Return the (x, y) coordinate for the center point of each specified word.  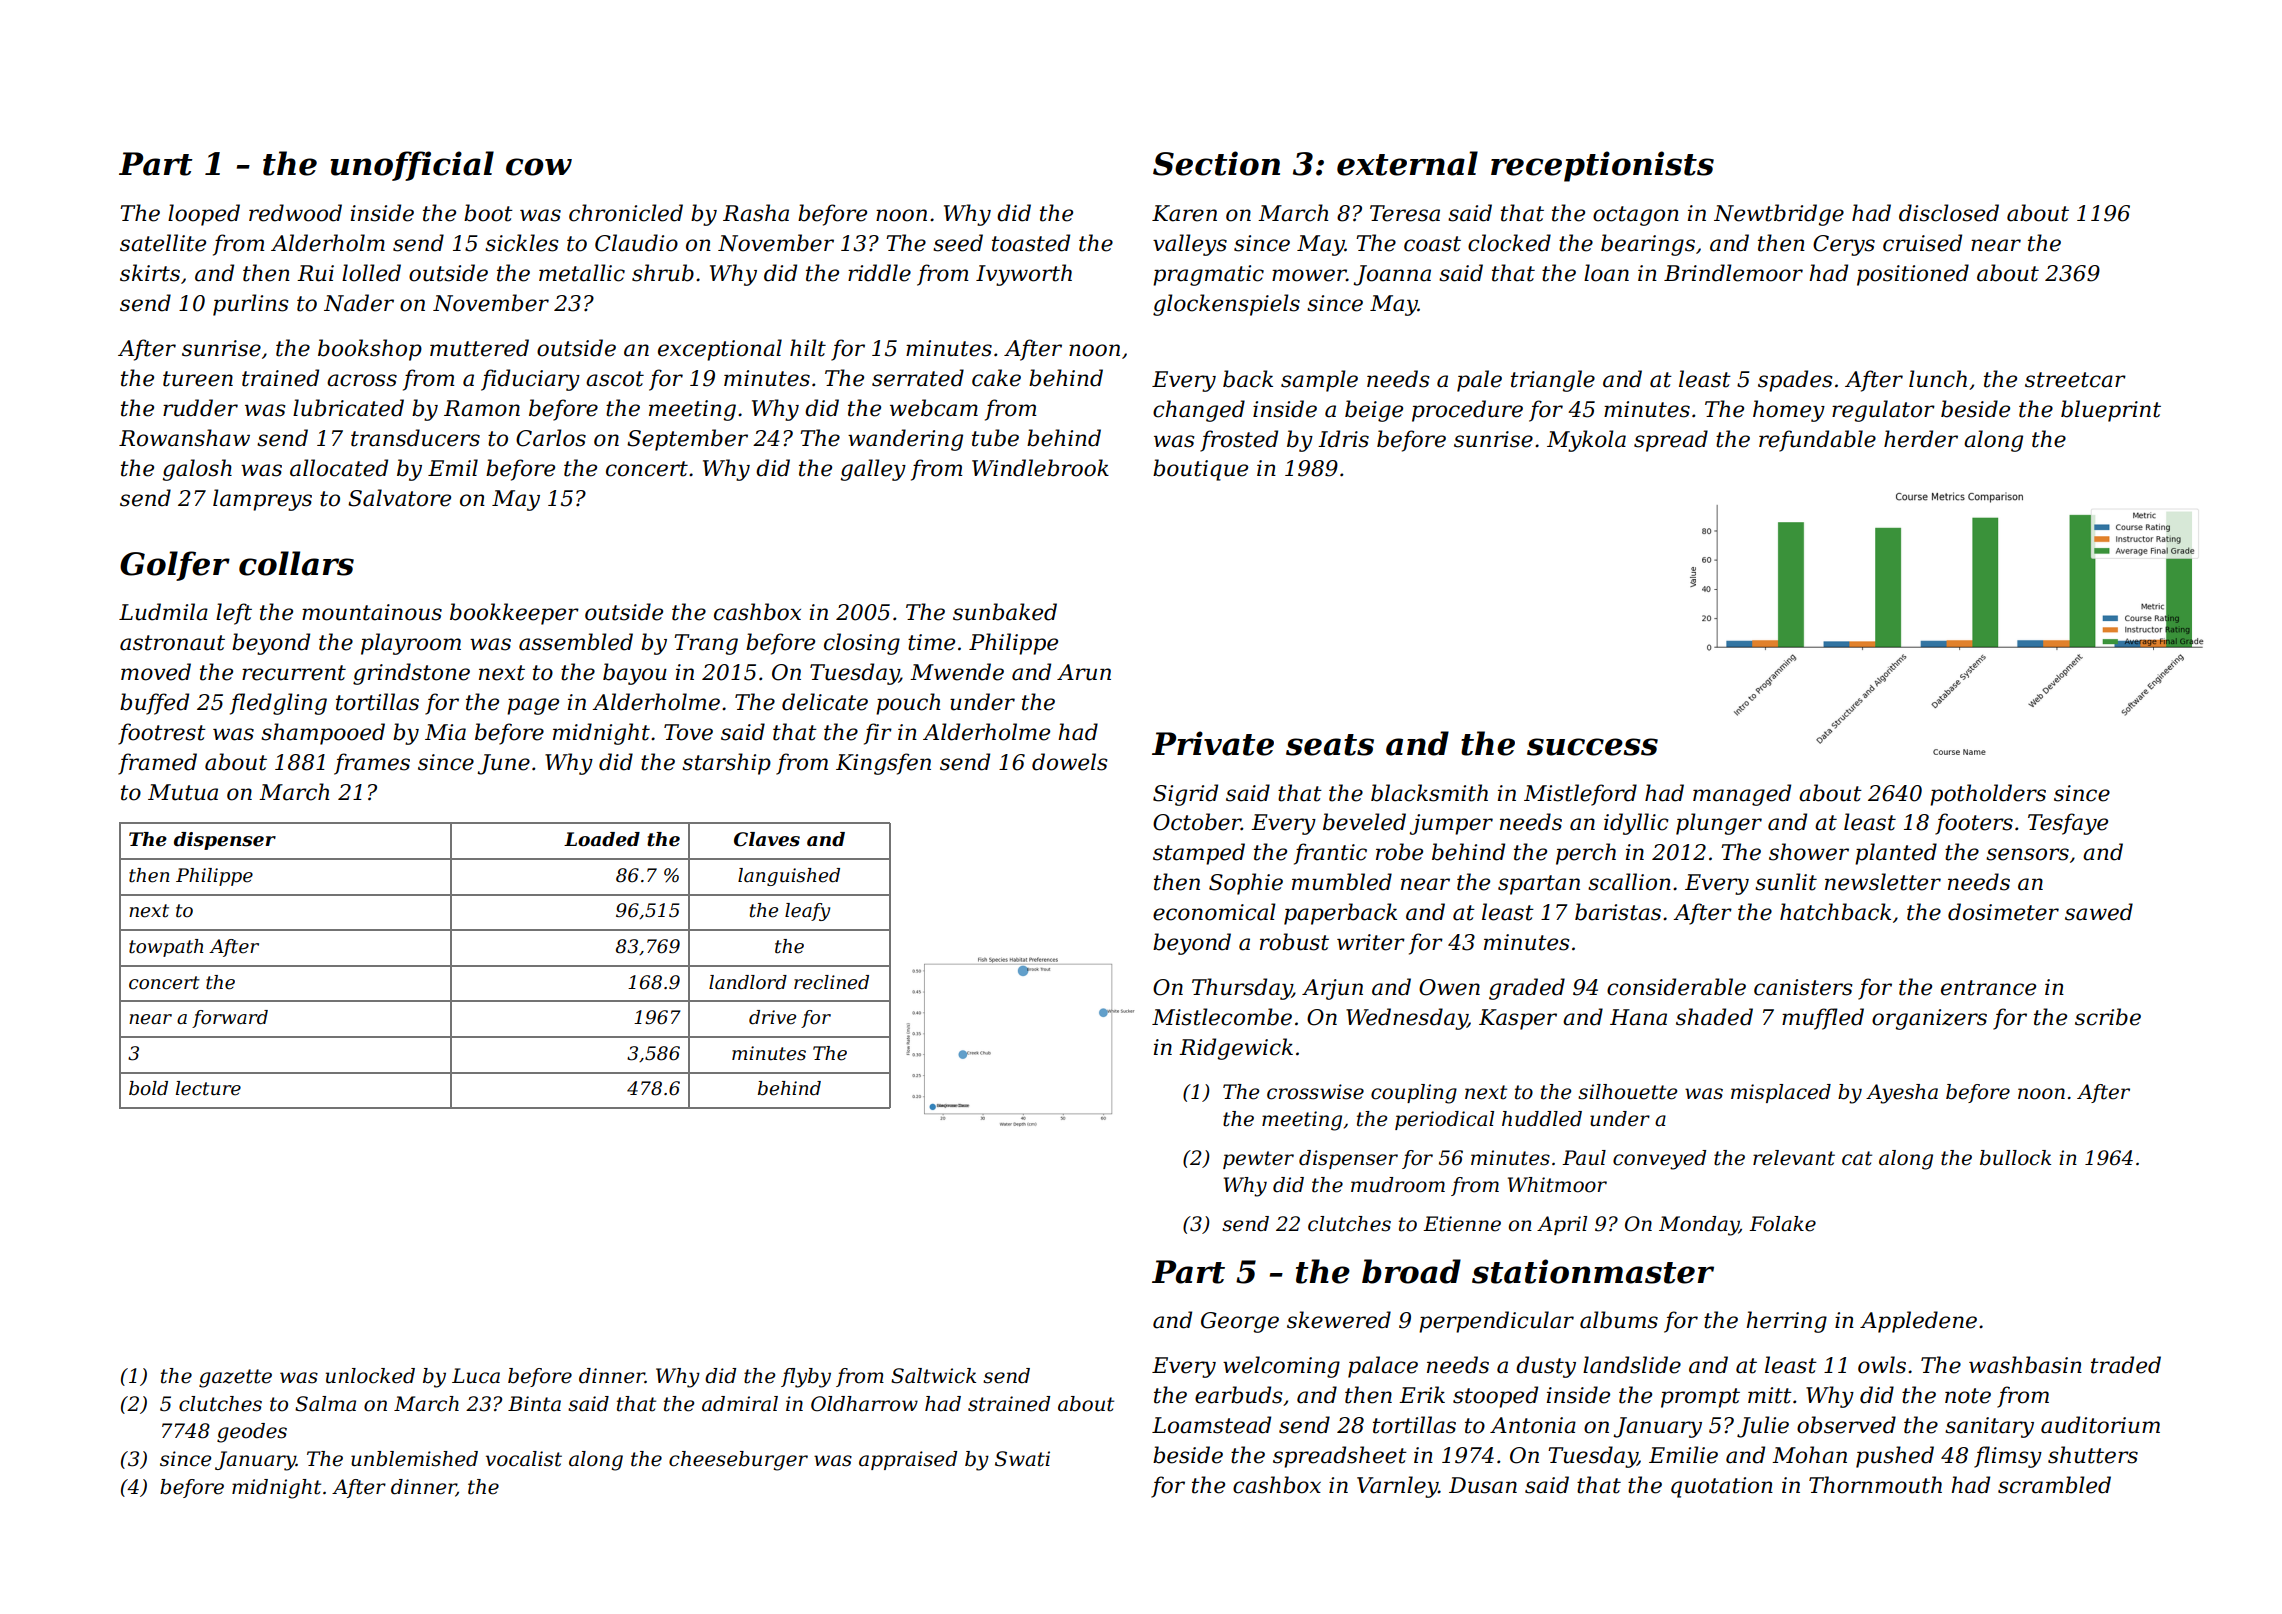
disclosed (1949, 213)
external (1407, 163)
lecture (208, 1088)
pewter (1258, 1160)
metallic (582, 273)
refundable (1817, 441)
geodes (252, 1433)
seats (1330, 745)
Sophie (1246, 884)
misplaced (1781, 1093)
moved (156, 672)
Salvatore (399, 498)
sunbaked (1005, 612)
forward (230, 1019)
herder (1921, 439)
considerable (1676, 987)
